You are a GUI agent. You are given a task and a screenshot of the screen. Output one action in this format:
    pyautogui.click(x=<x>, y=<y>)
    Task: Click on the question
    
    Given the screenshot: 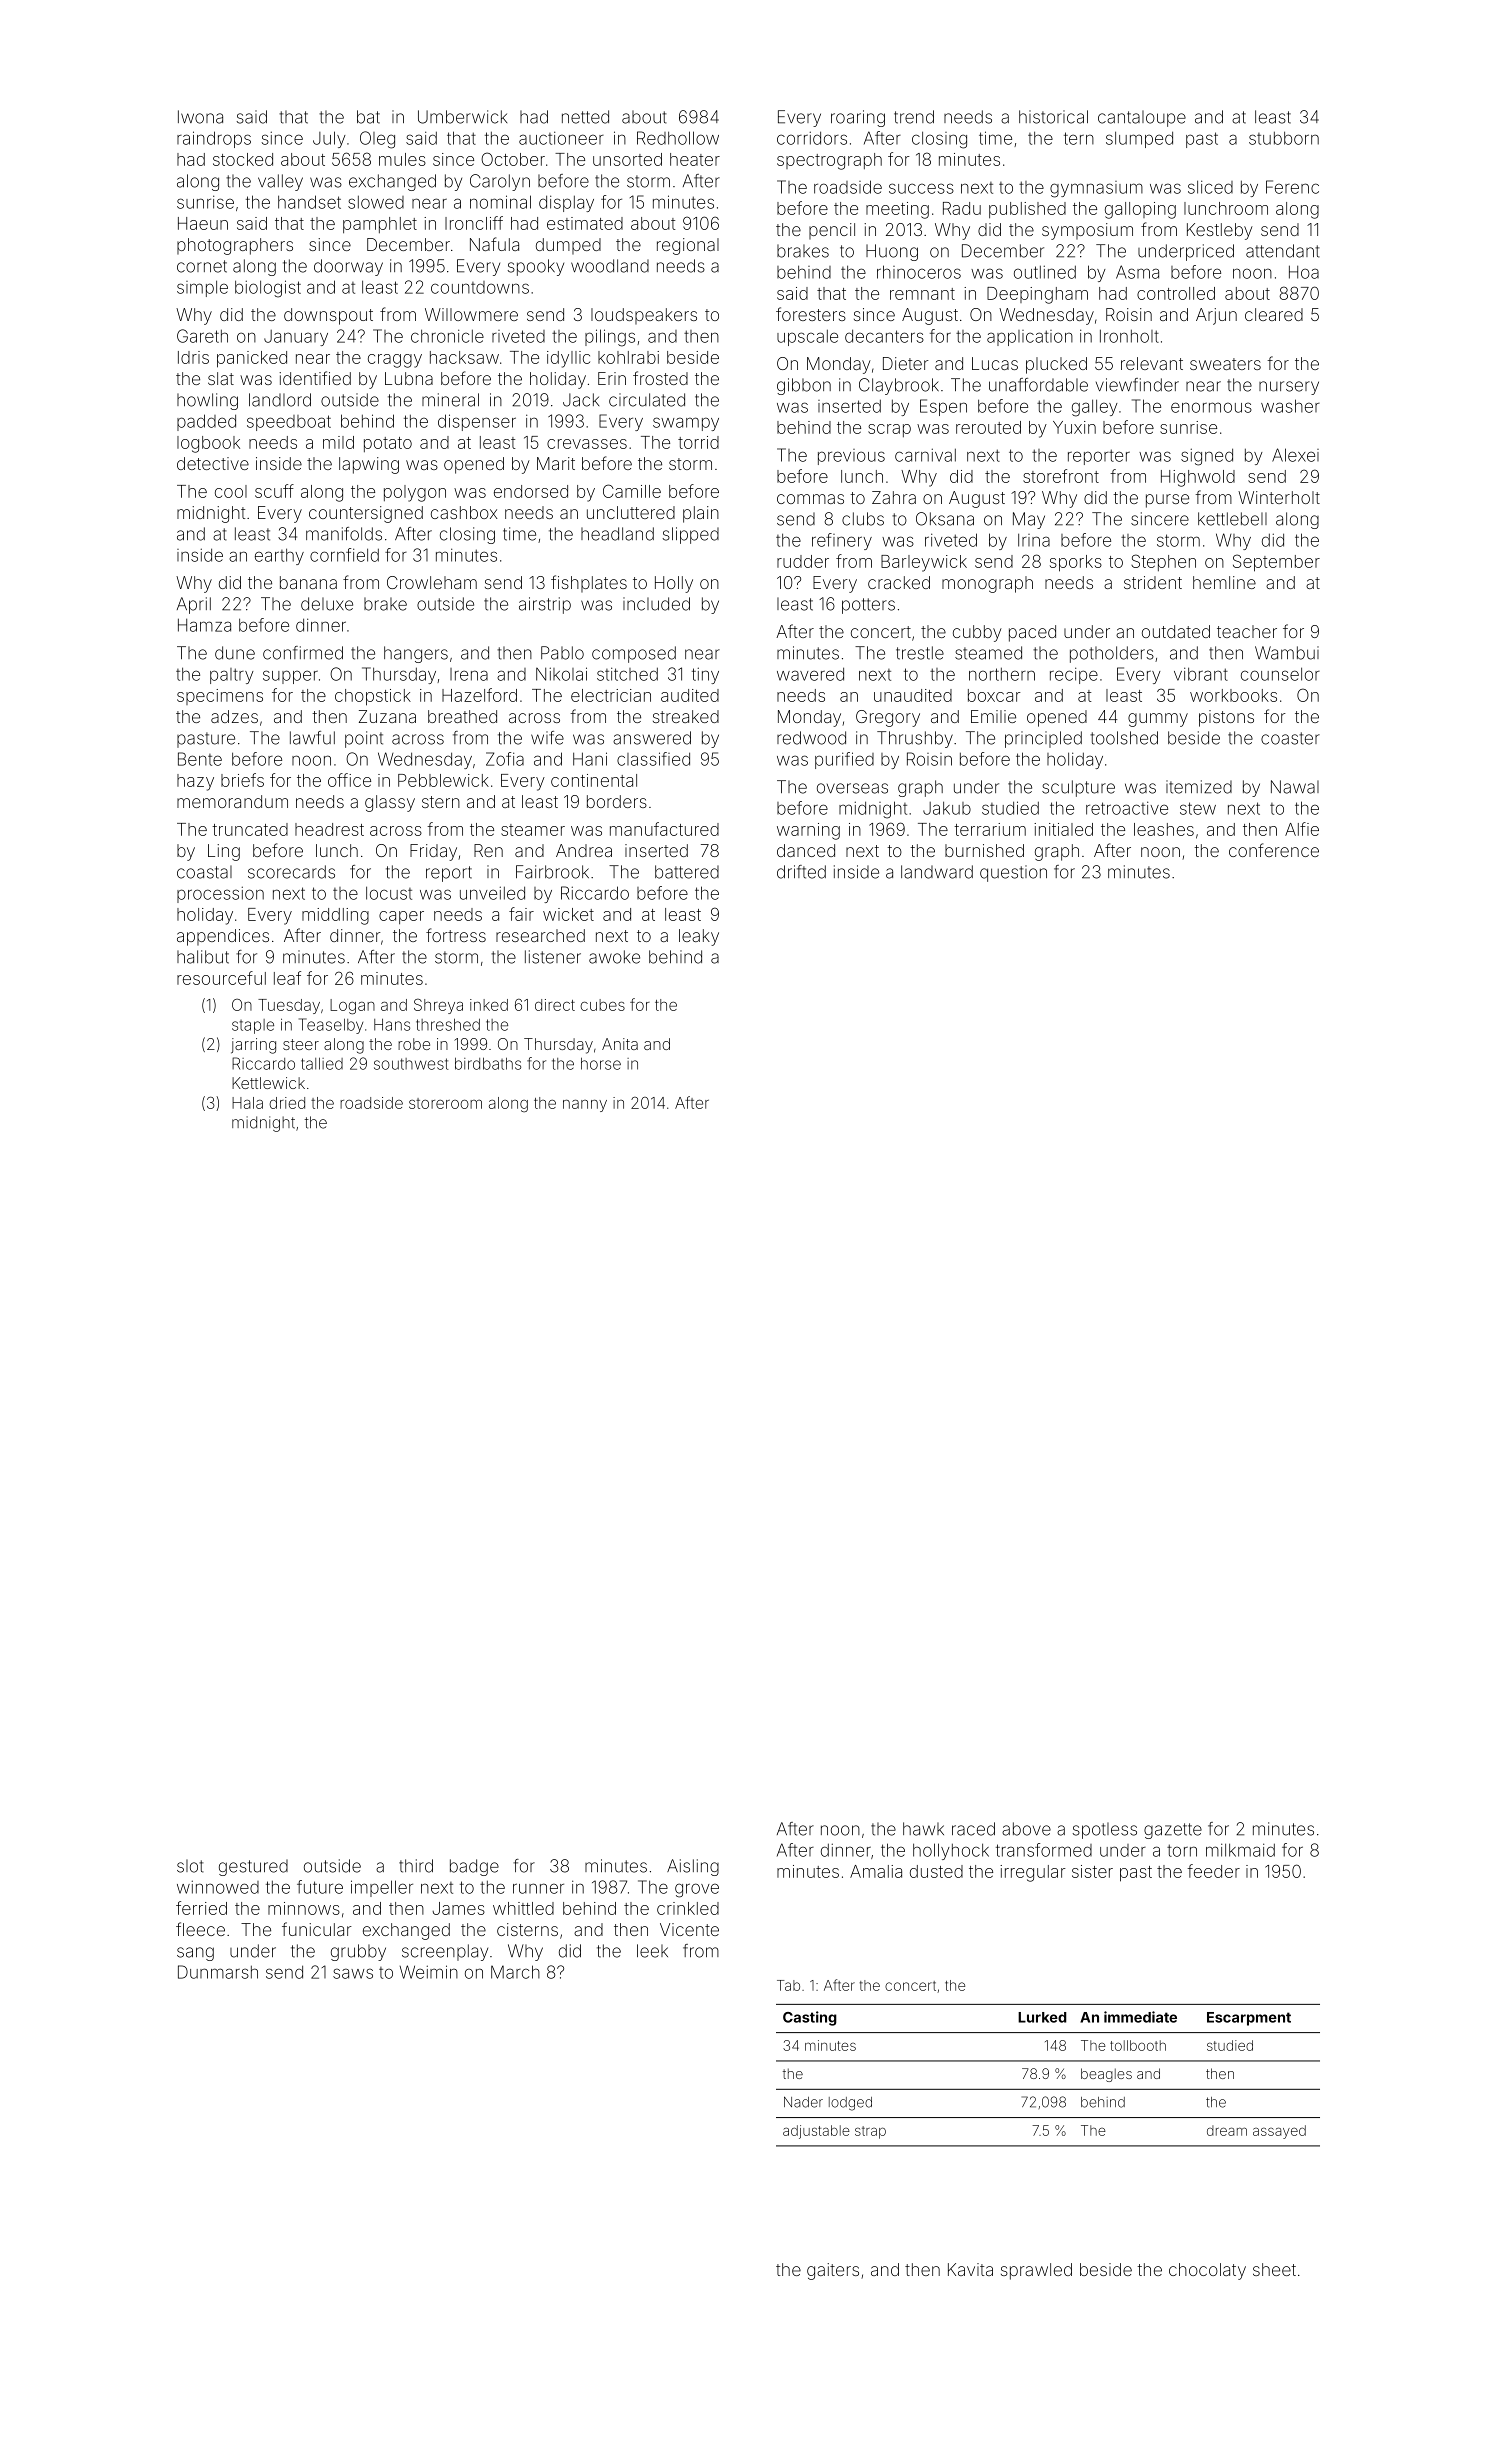 What is the action you would take?
    pyautogui.click(x=1013, y=873)
